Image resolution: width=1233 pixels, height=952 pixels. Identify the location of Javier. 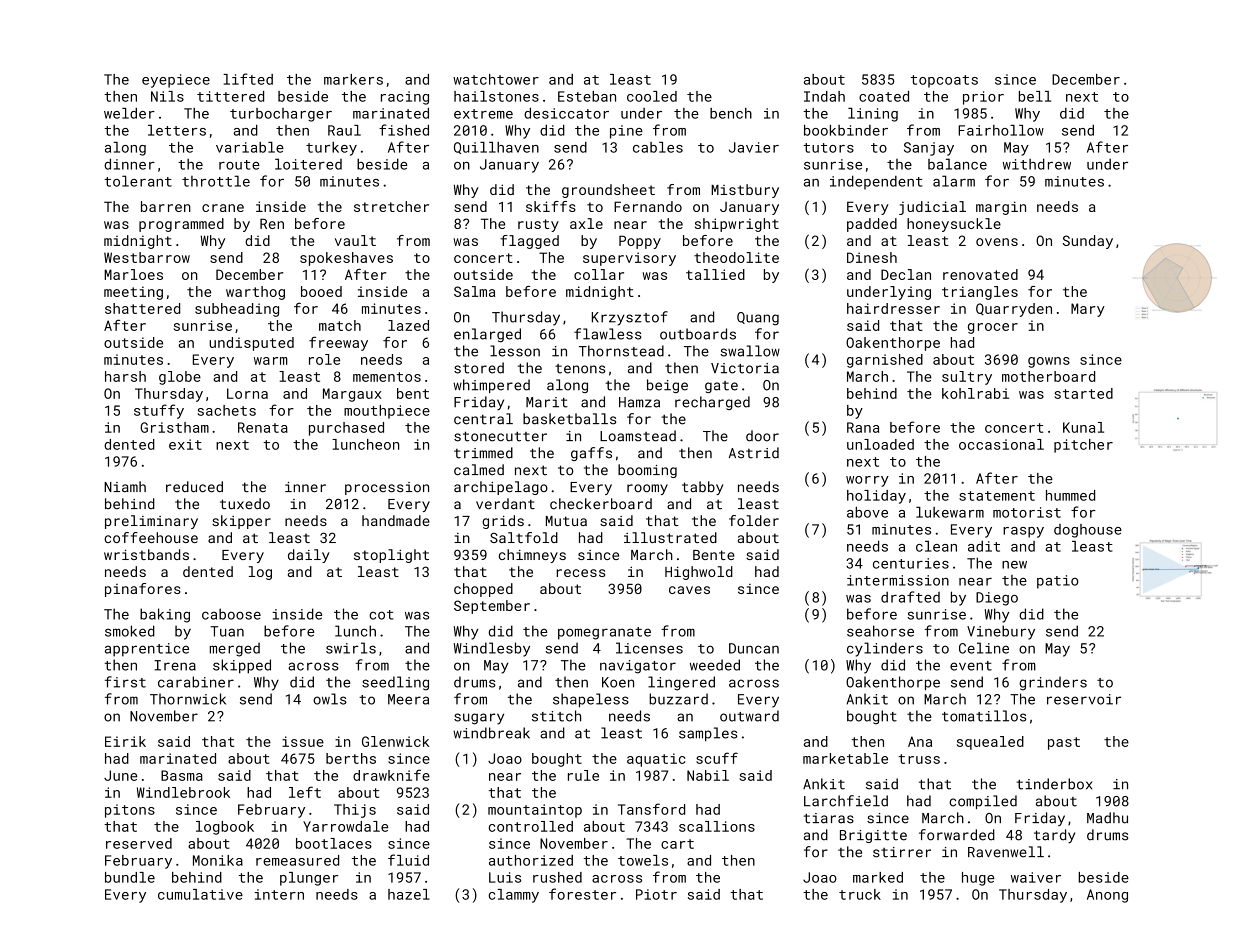
(754, 147).
